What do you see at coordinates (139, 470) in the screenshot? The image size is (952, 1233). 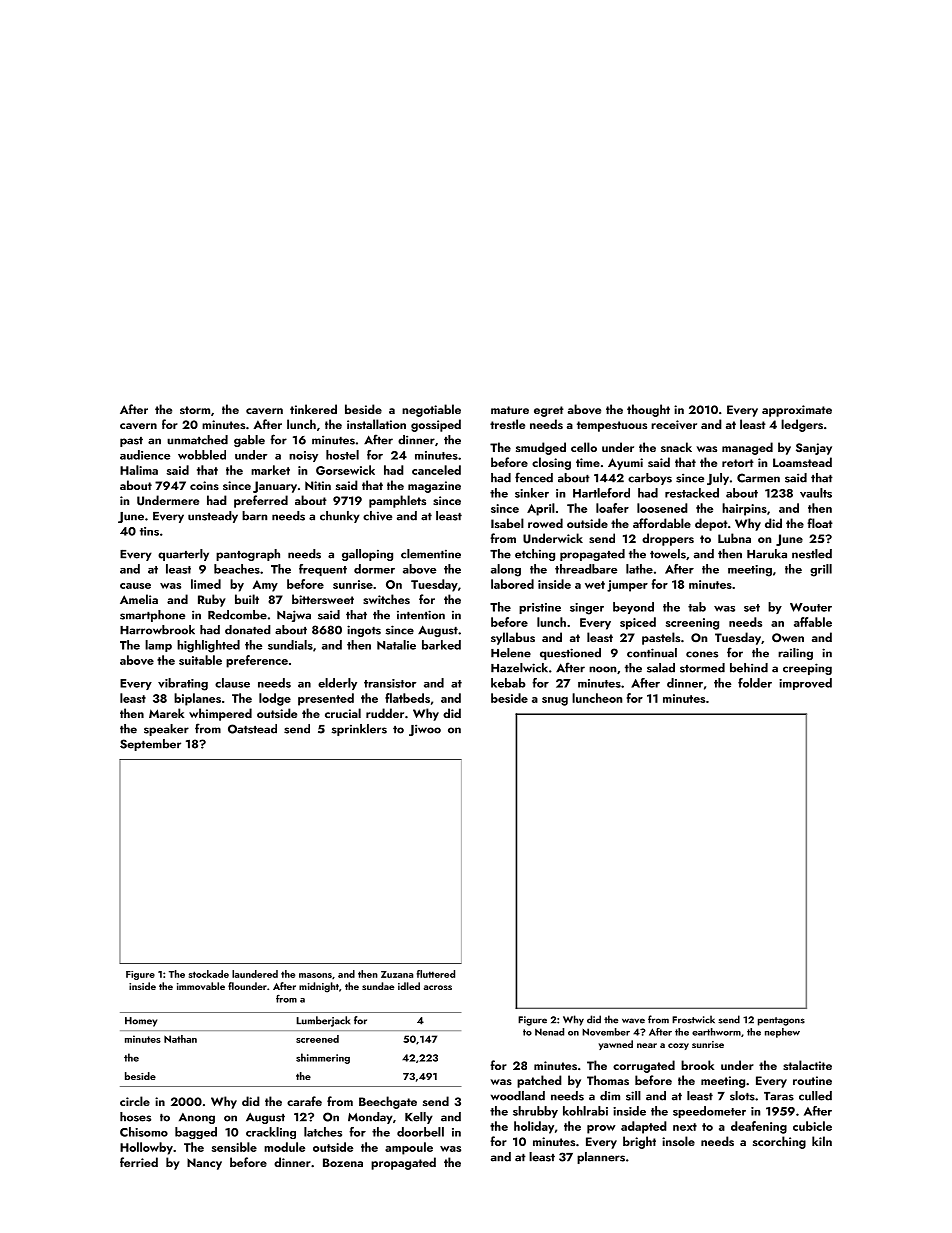 I see `Halima` at bounding box center [139, 470].
